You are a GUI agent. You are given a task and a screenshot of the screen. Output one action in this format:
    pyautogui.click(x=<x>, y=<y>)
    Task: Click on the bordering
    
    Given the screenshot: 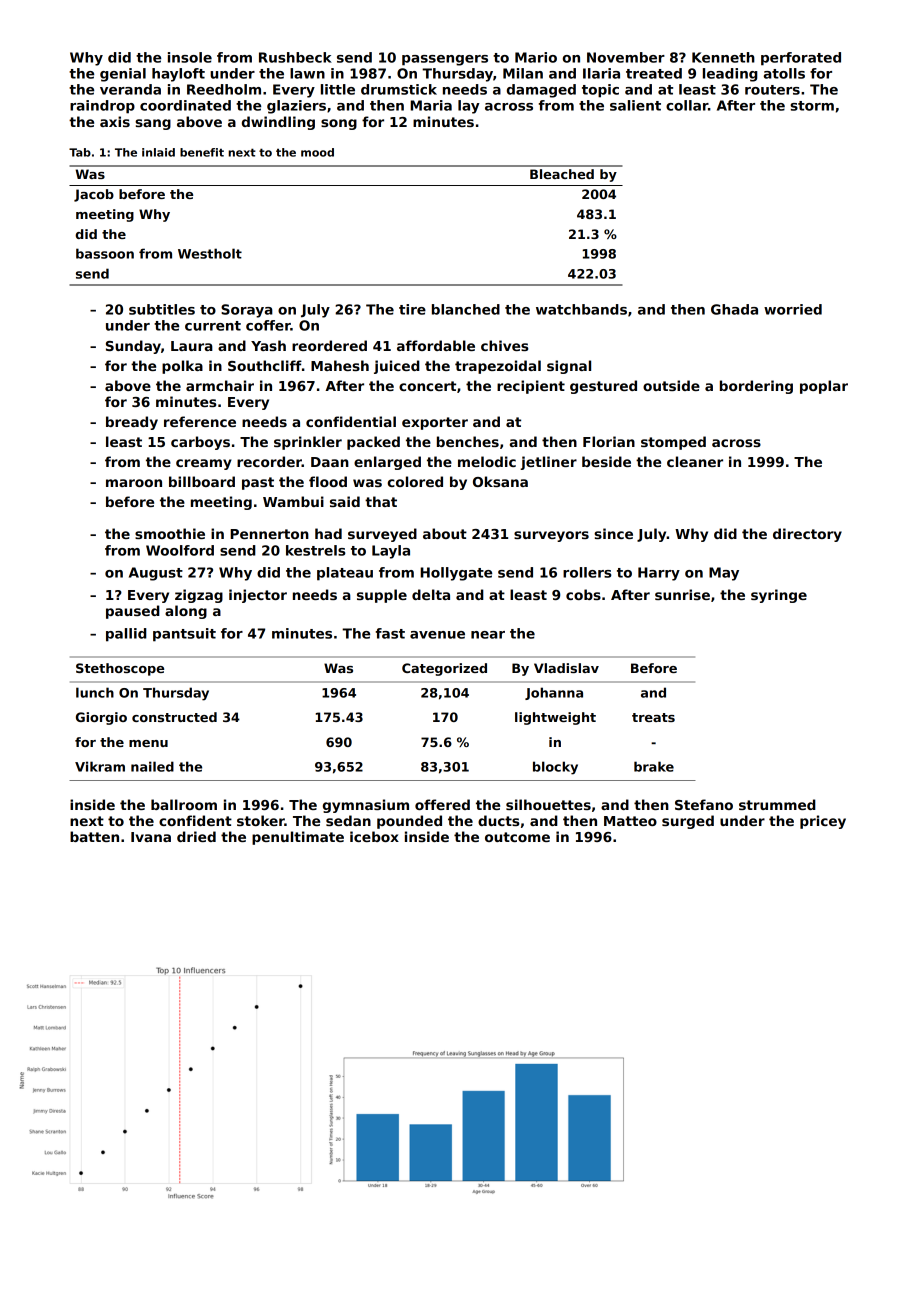 What is the action you would take?
    pyautogui.click(x=756, y=387)
